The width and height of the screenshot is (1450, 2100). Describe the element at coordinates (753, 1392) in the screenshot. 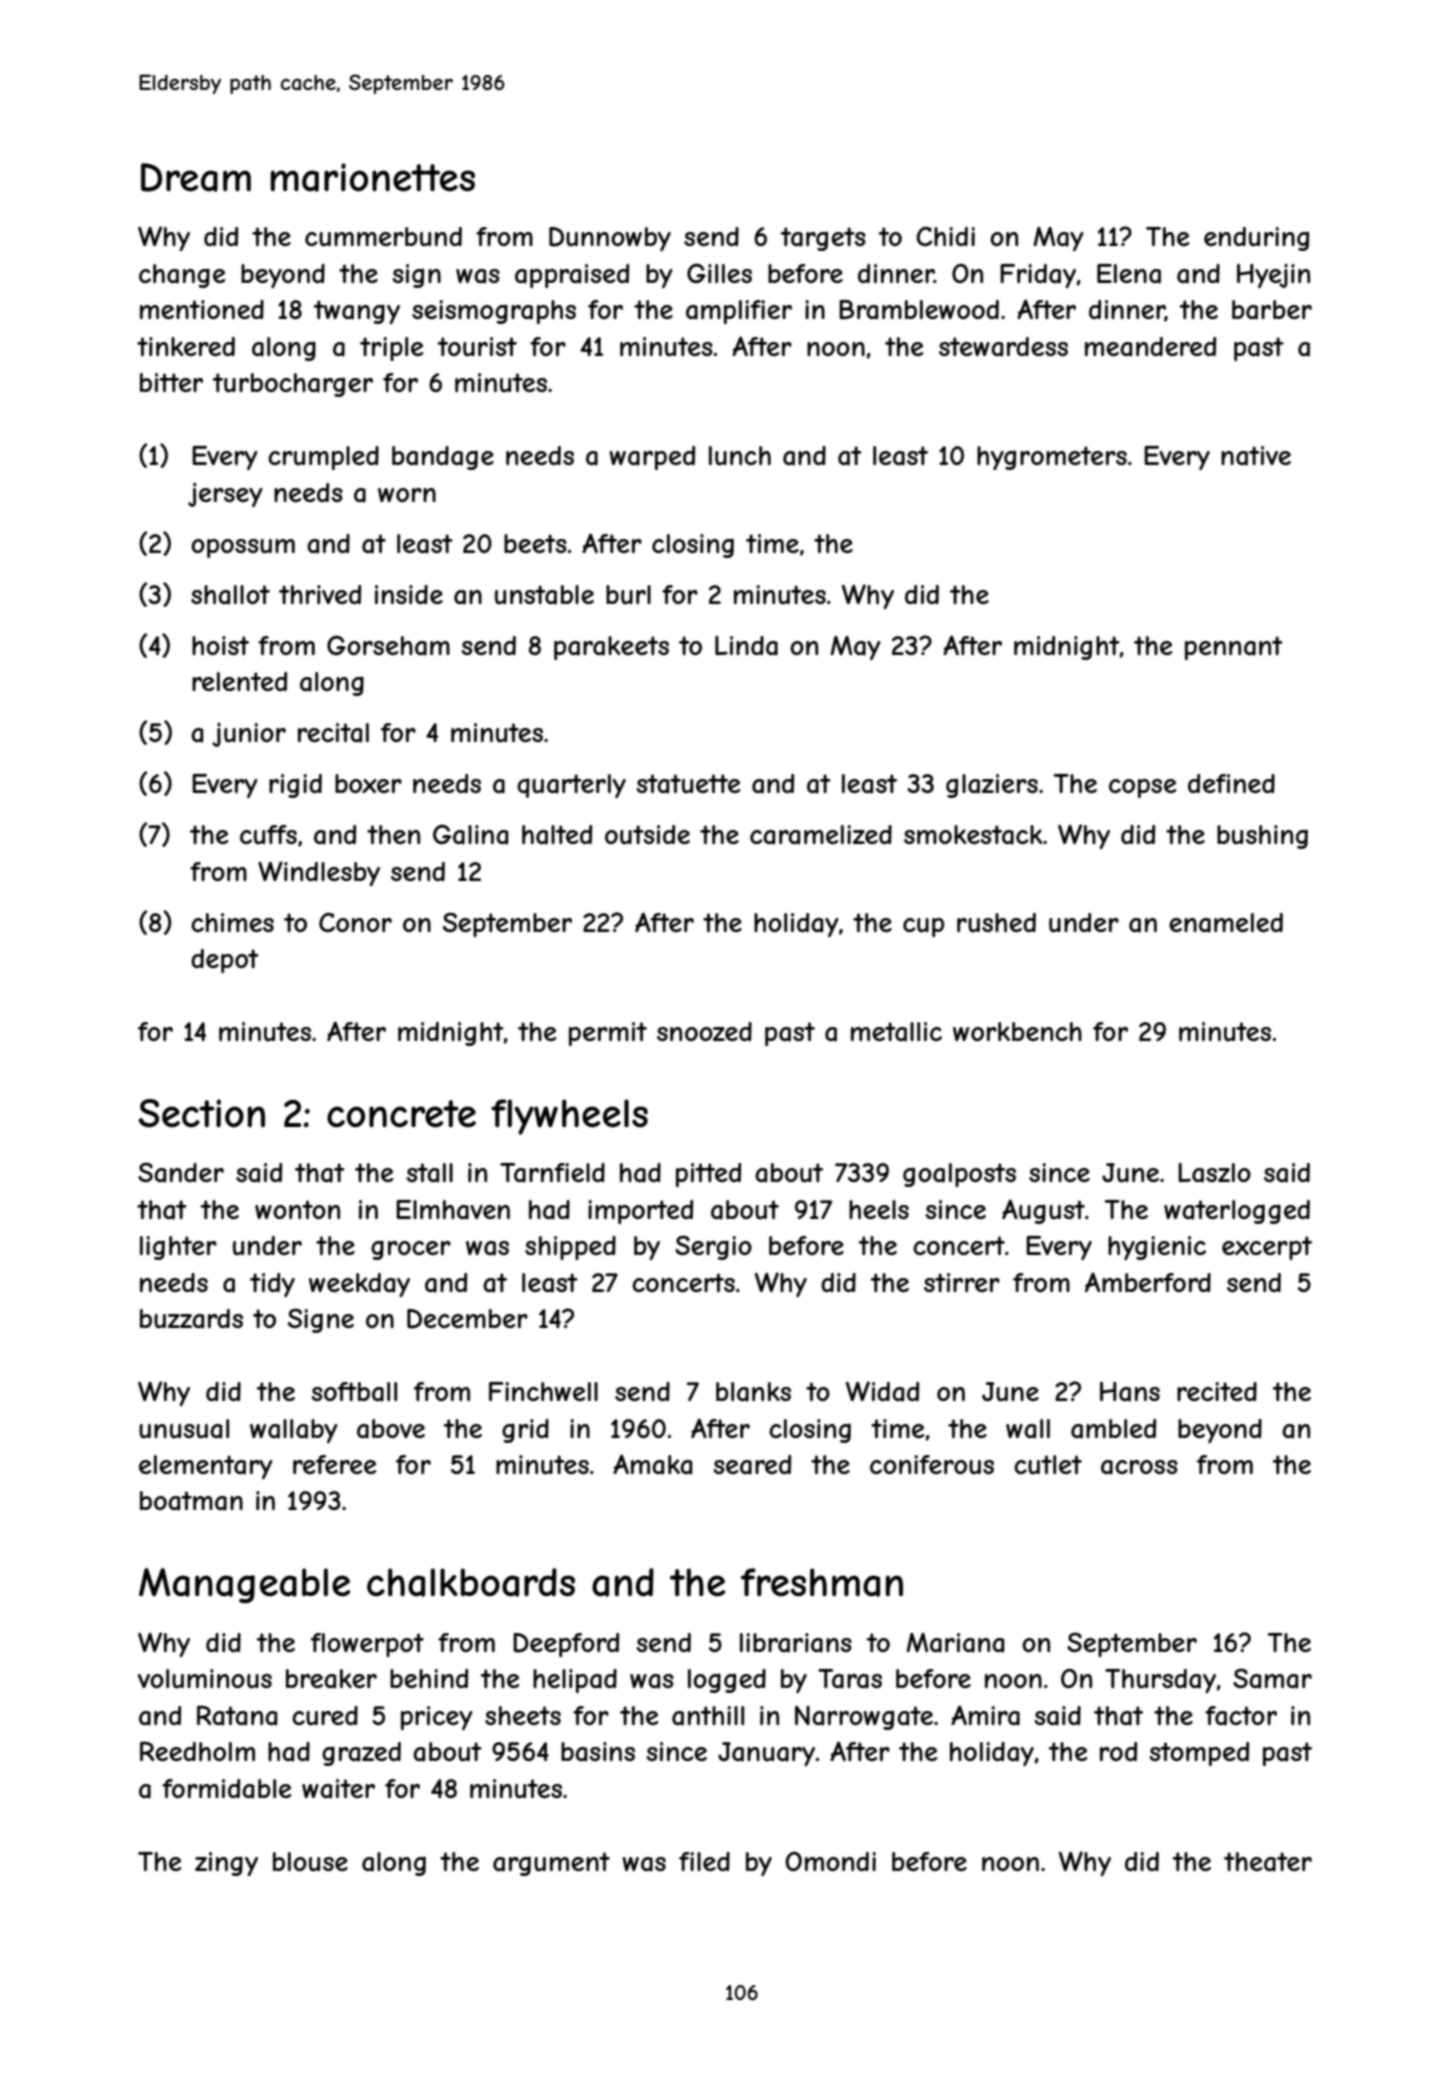

I see `blanks` at that location.
